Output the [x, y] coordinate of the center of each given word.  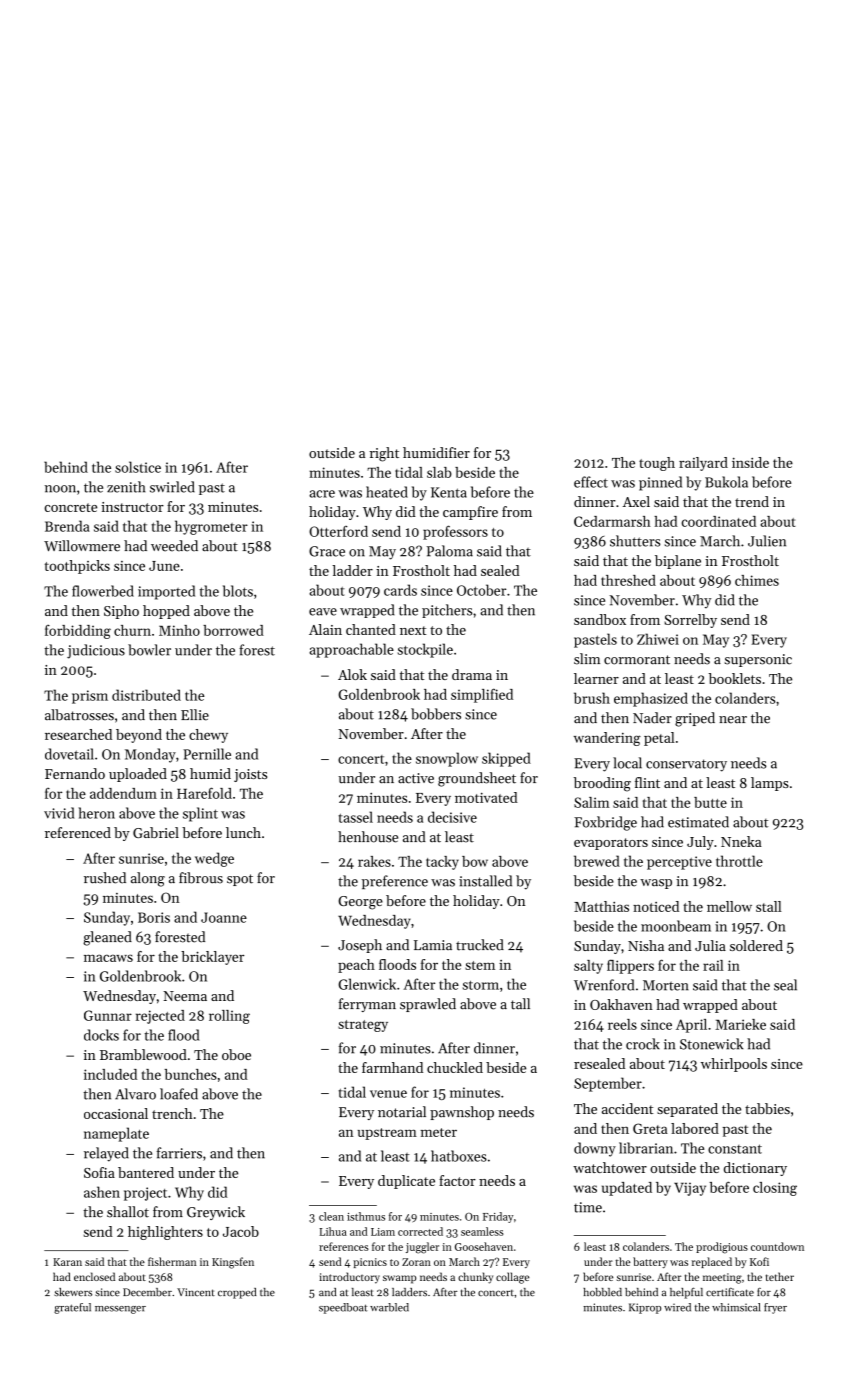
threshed [628, 580]
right [384, 454]
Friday [498, 1217]
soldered [756, 945]
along [148, 879]
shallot [128, 1212]
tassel [356, 817]
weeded [174, 546]
